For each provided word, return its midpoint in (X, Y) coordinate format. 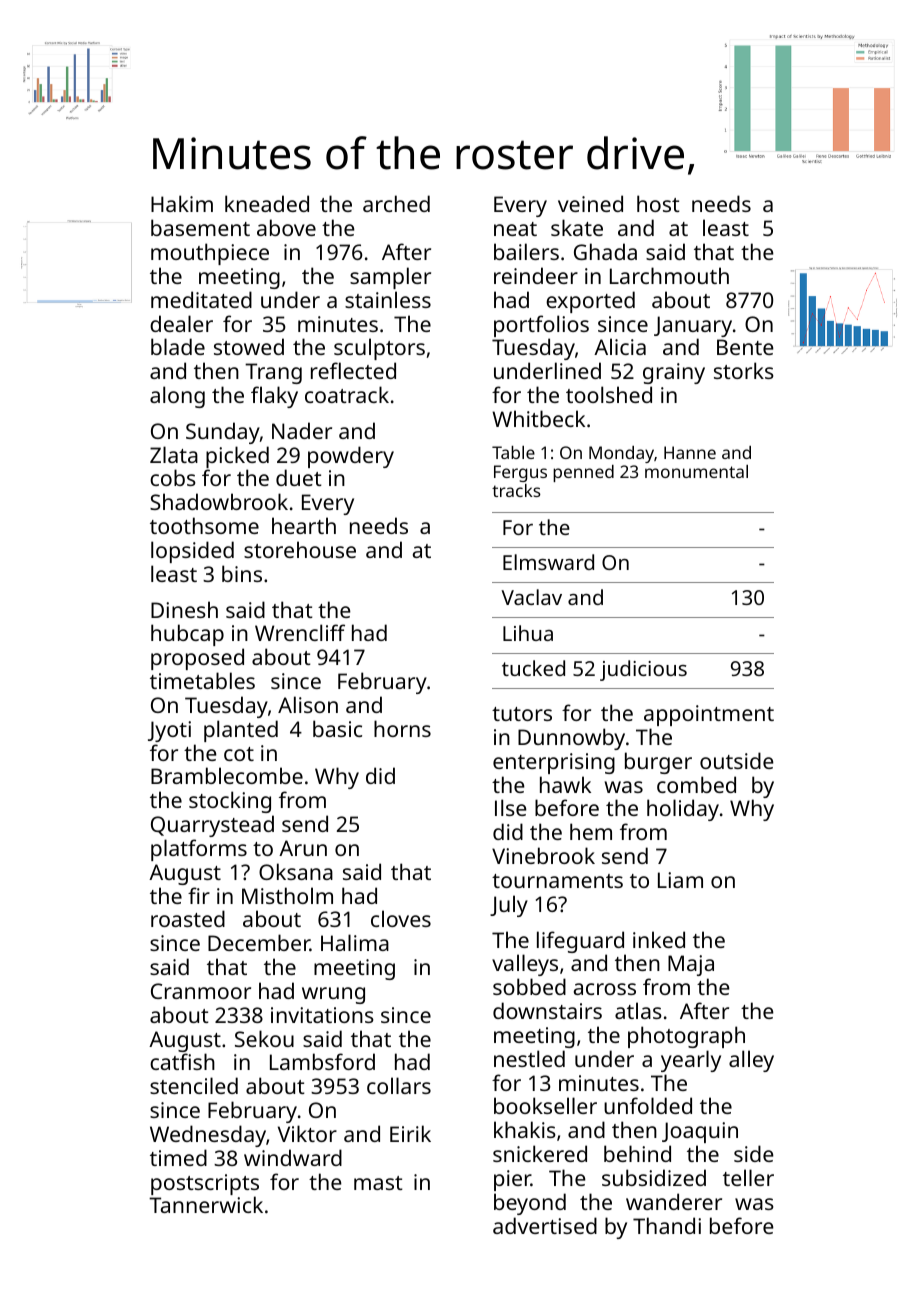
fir (199, 895)
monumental (696, 471)
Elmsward (548, 562)
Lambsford (322, 1061)
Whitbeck (538, 418)
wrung (333, 995)
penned (583, 473)
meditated (201, 299)
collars (399, 1085)
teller (748, 1177)
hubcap (187, 635)
